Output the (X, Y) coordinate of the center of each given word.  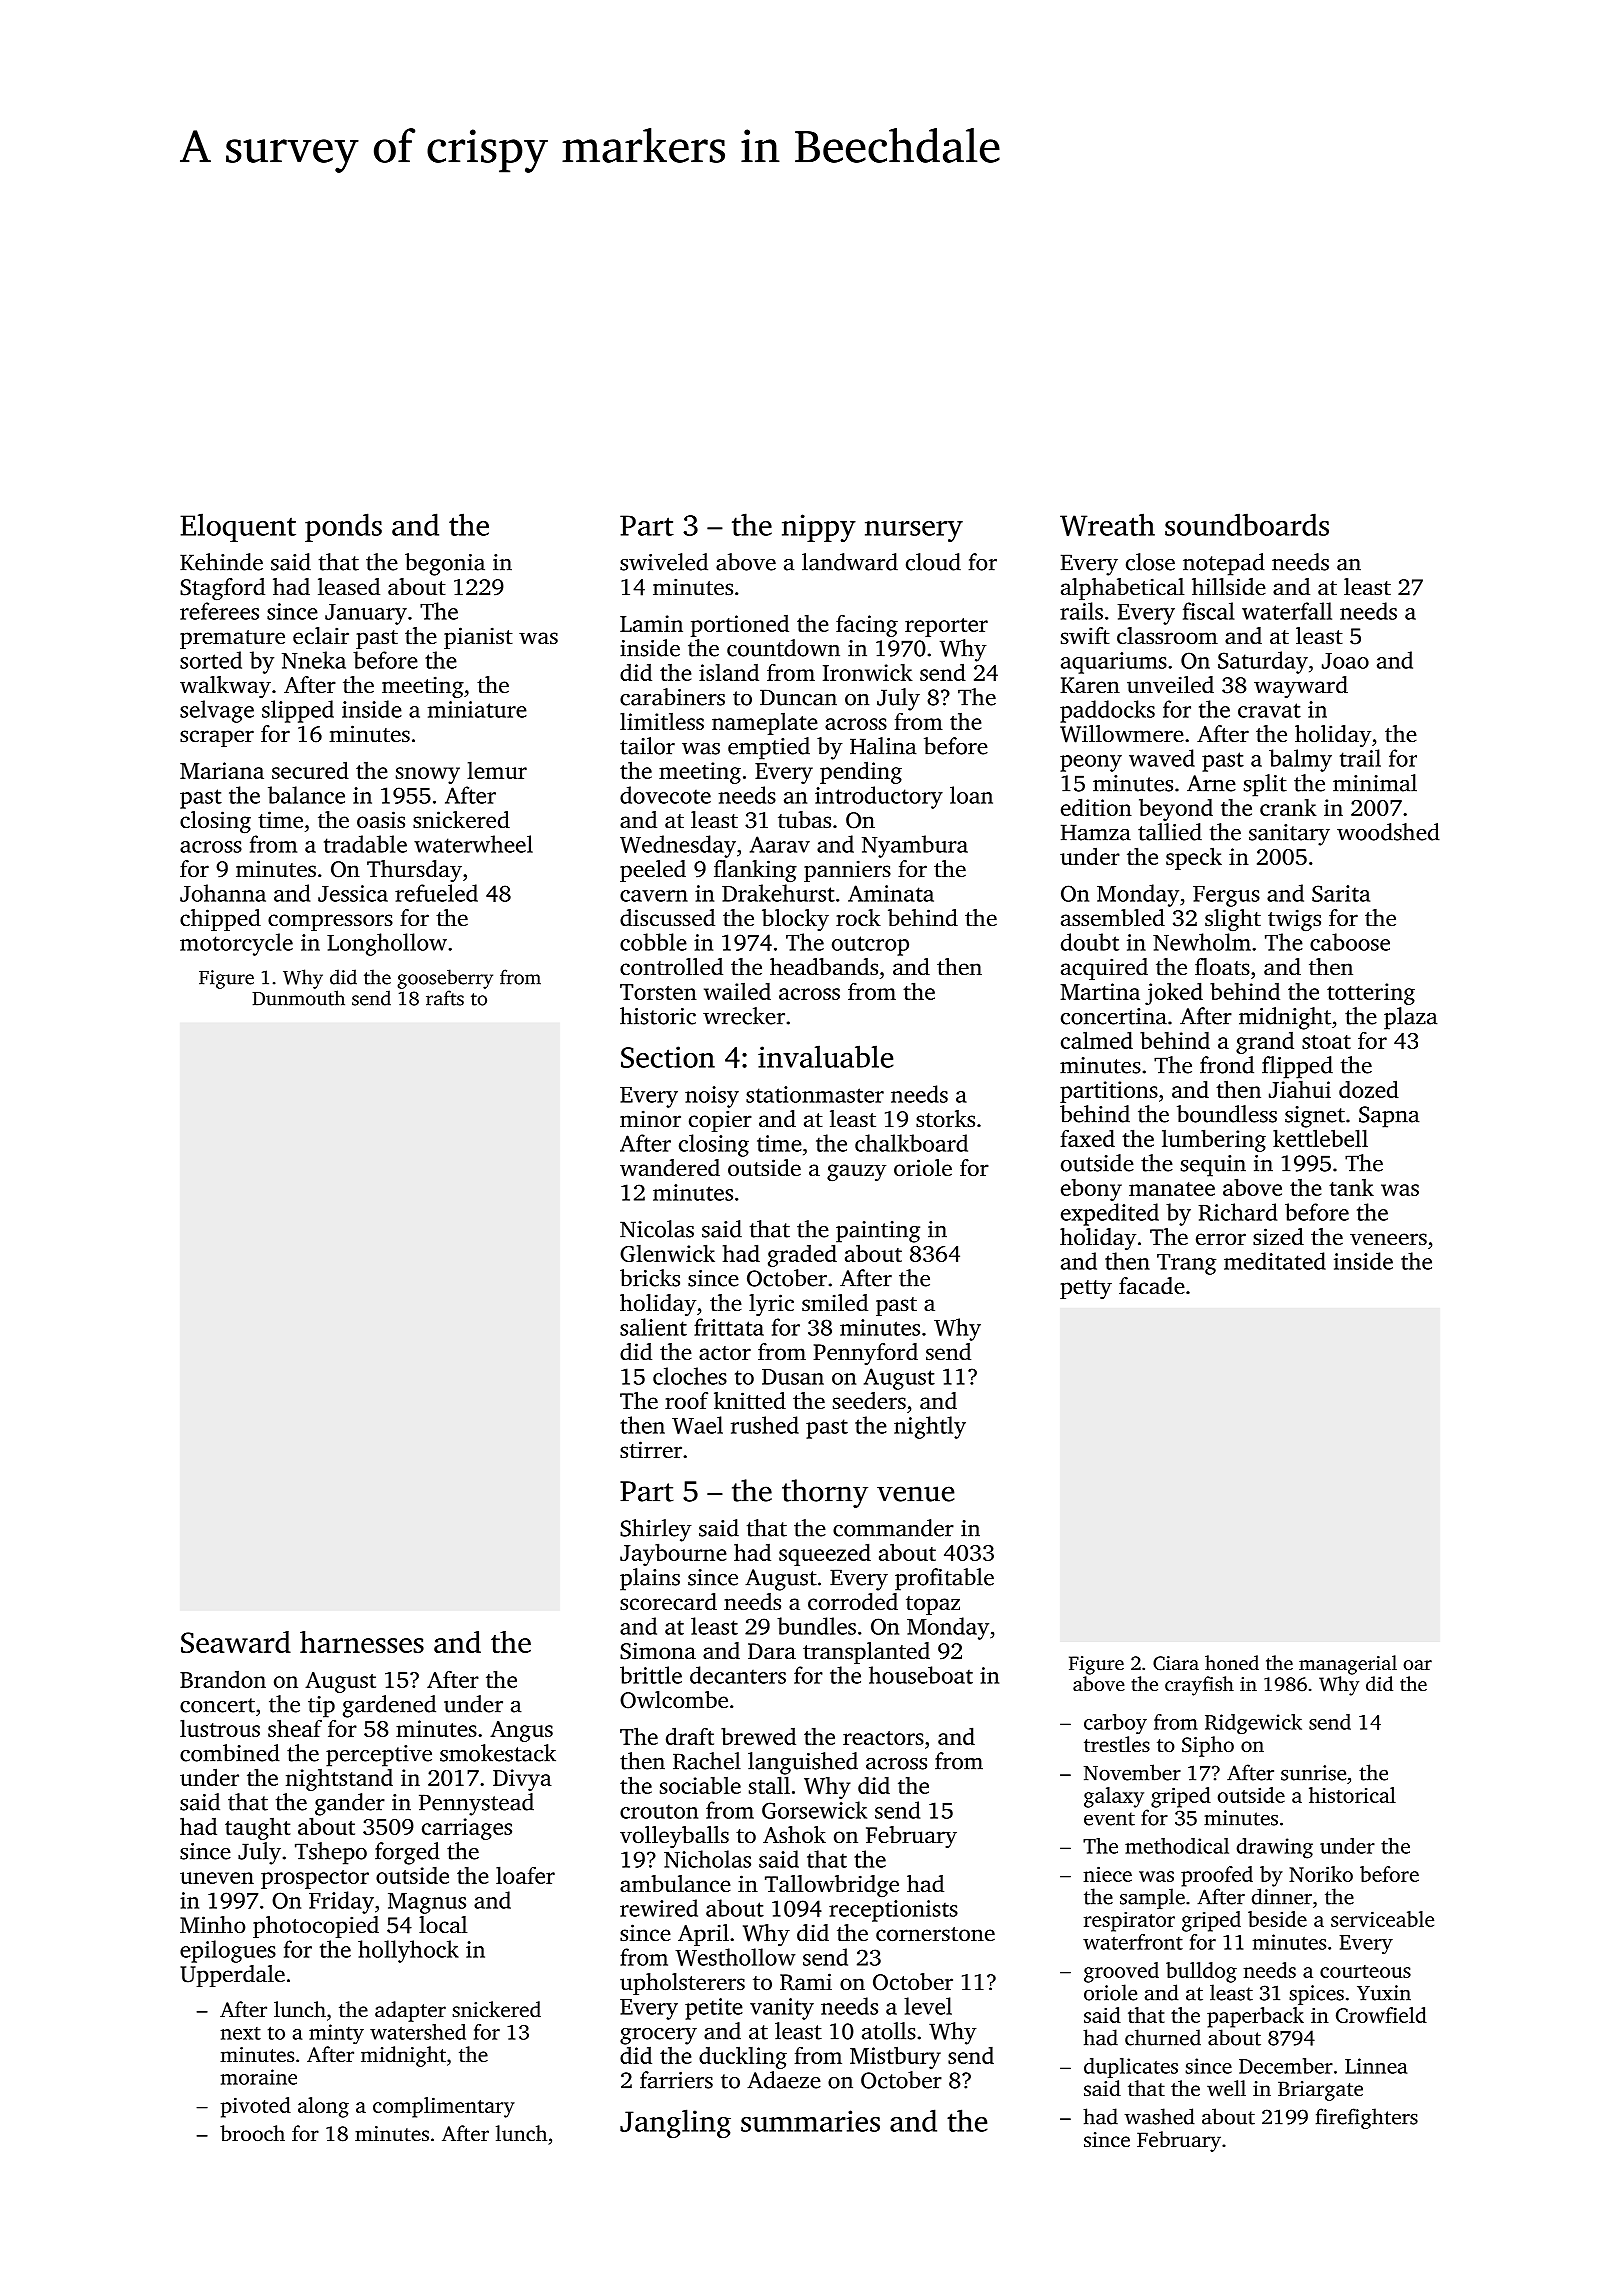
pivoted (256, 2107)
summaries (810, 2121)
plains (650, 1579)
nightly (930, 1427)
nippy (819, 528)
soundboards (1247, 524)
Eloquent (238, 527)
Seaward (236, 1642)
